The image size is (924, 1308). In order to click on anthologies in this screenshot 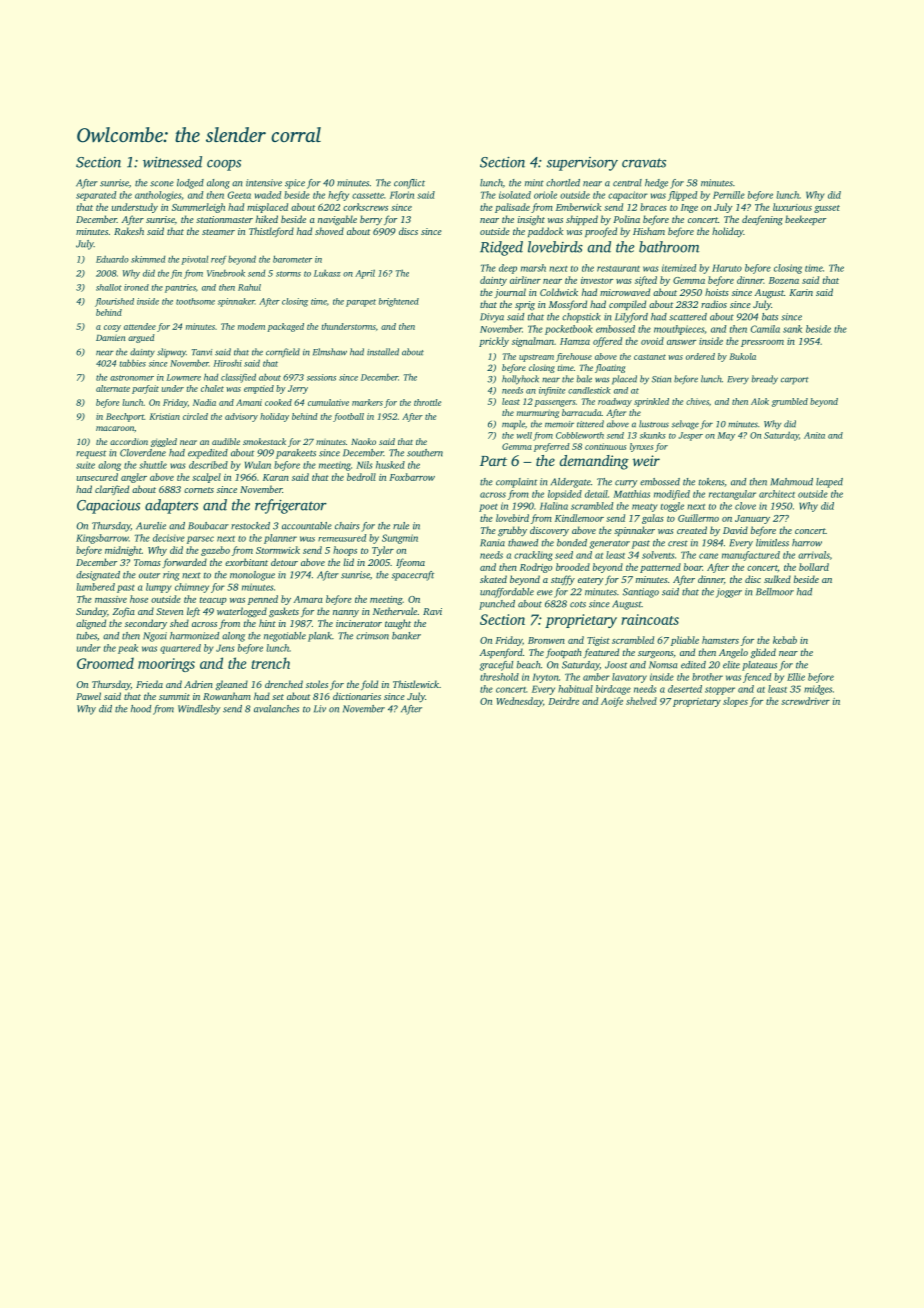, I will do `click(158, 196)`.
